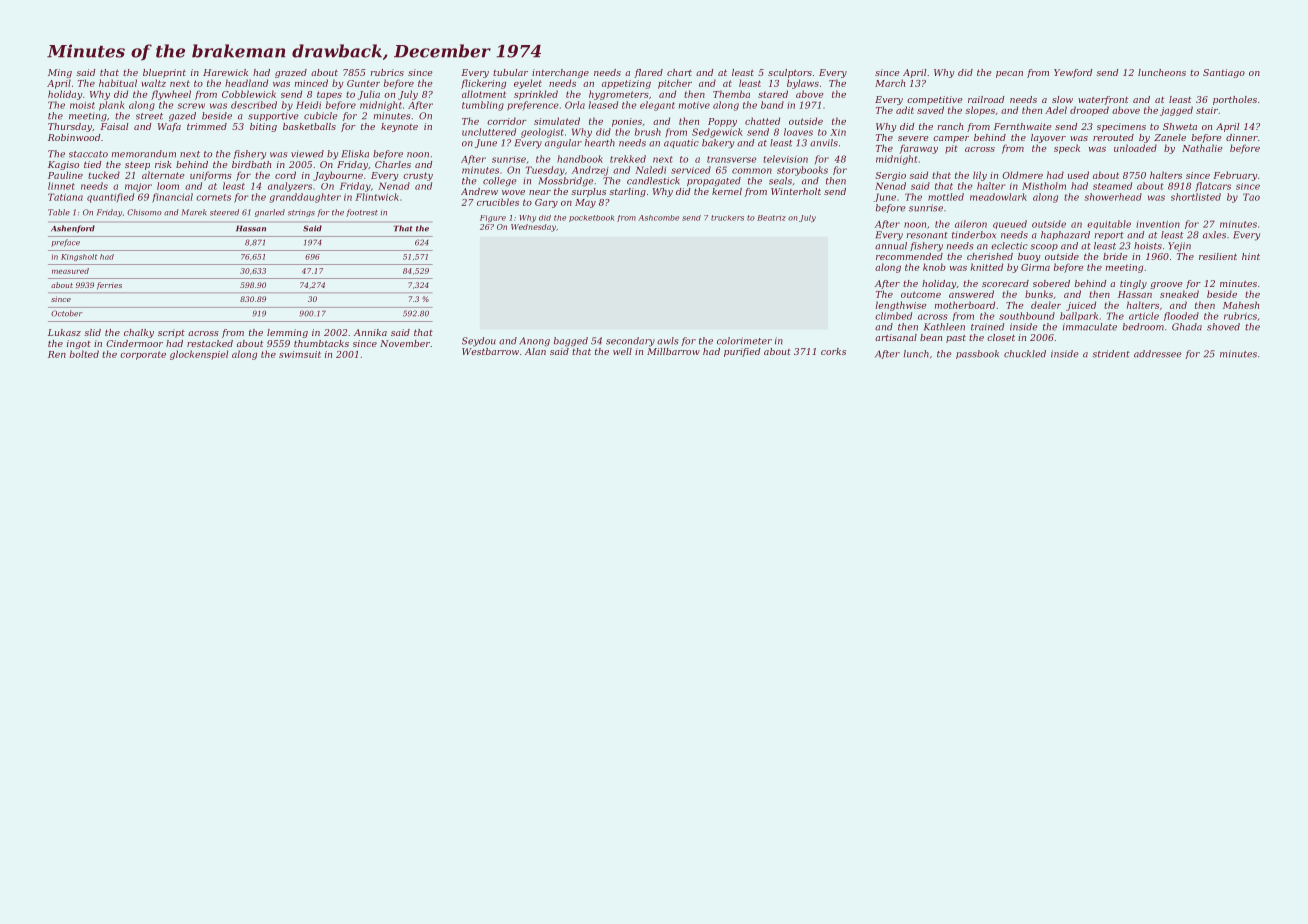 This screenshot has height=924, width=1308. What do you see at coordinates (627, 192) in the screenshot?
I see `starling` at bounding box center [627, 192].
